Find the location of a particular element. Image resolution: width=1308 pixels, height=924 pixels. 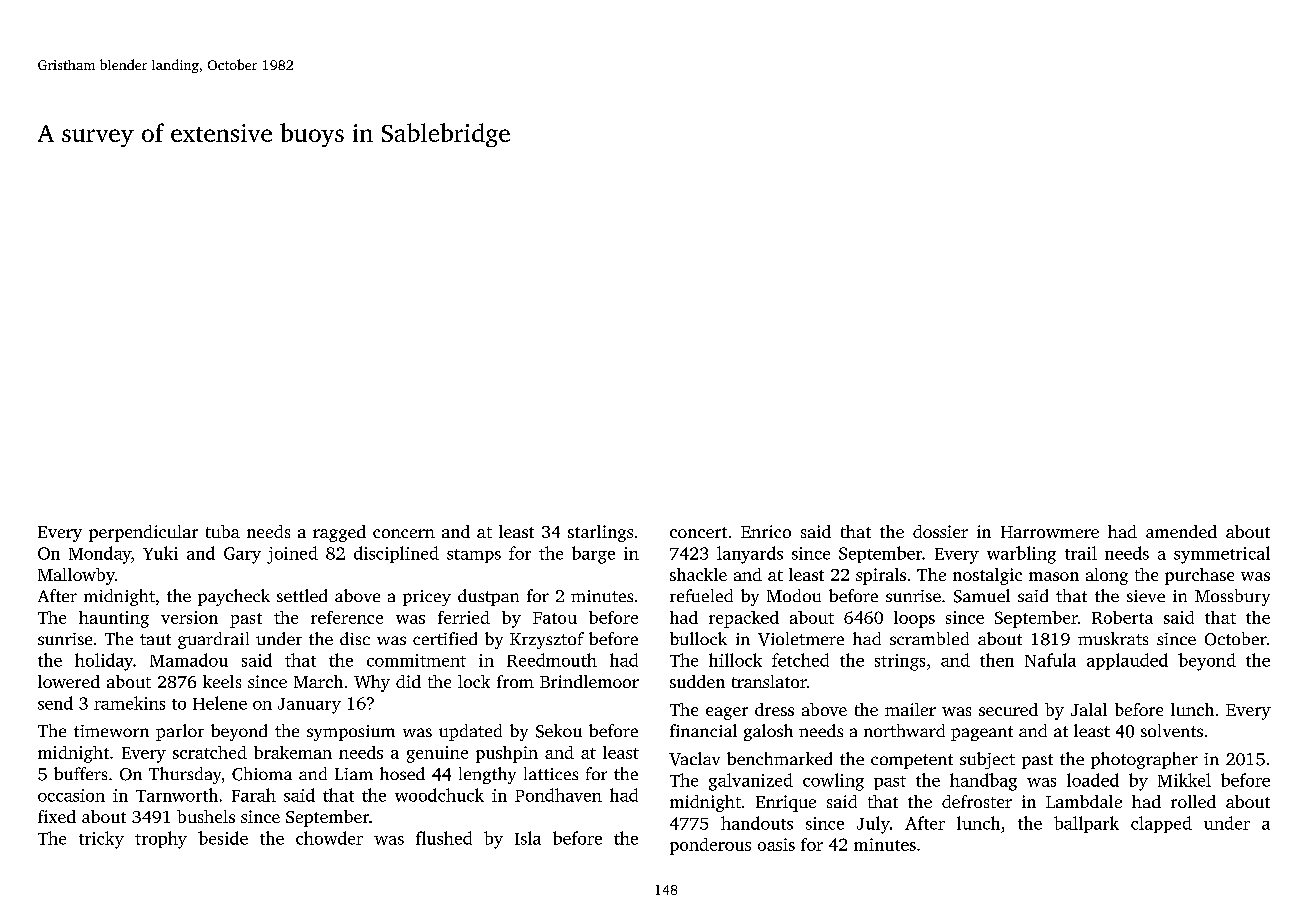

Yuki is located at coordinates (160, 553).
